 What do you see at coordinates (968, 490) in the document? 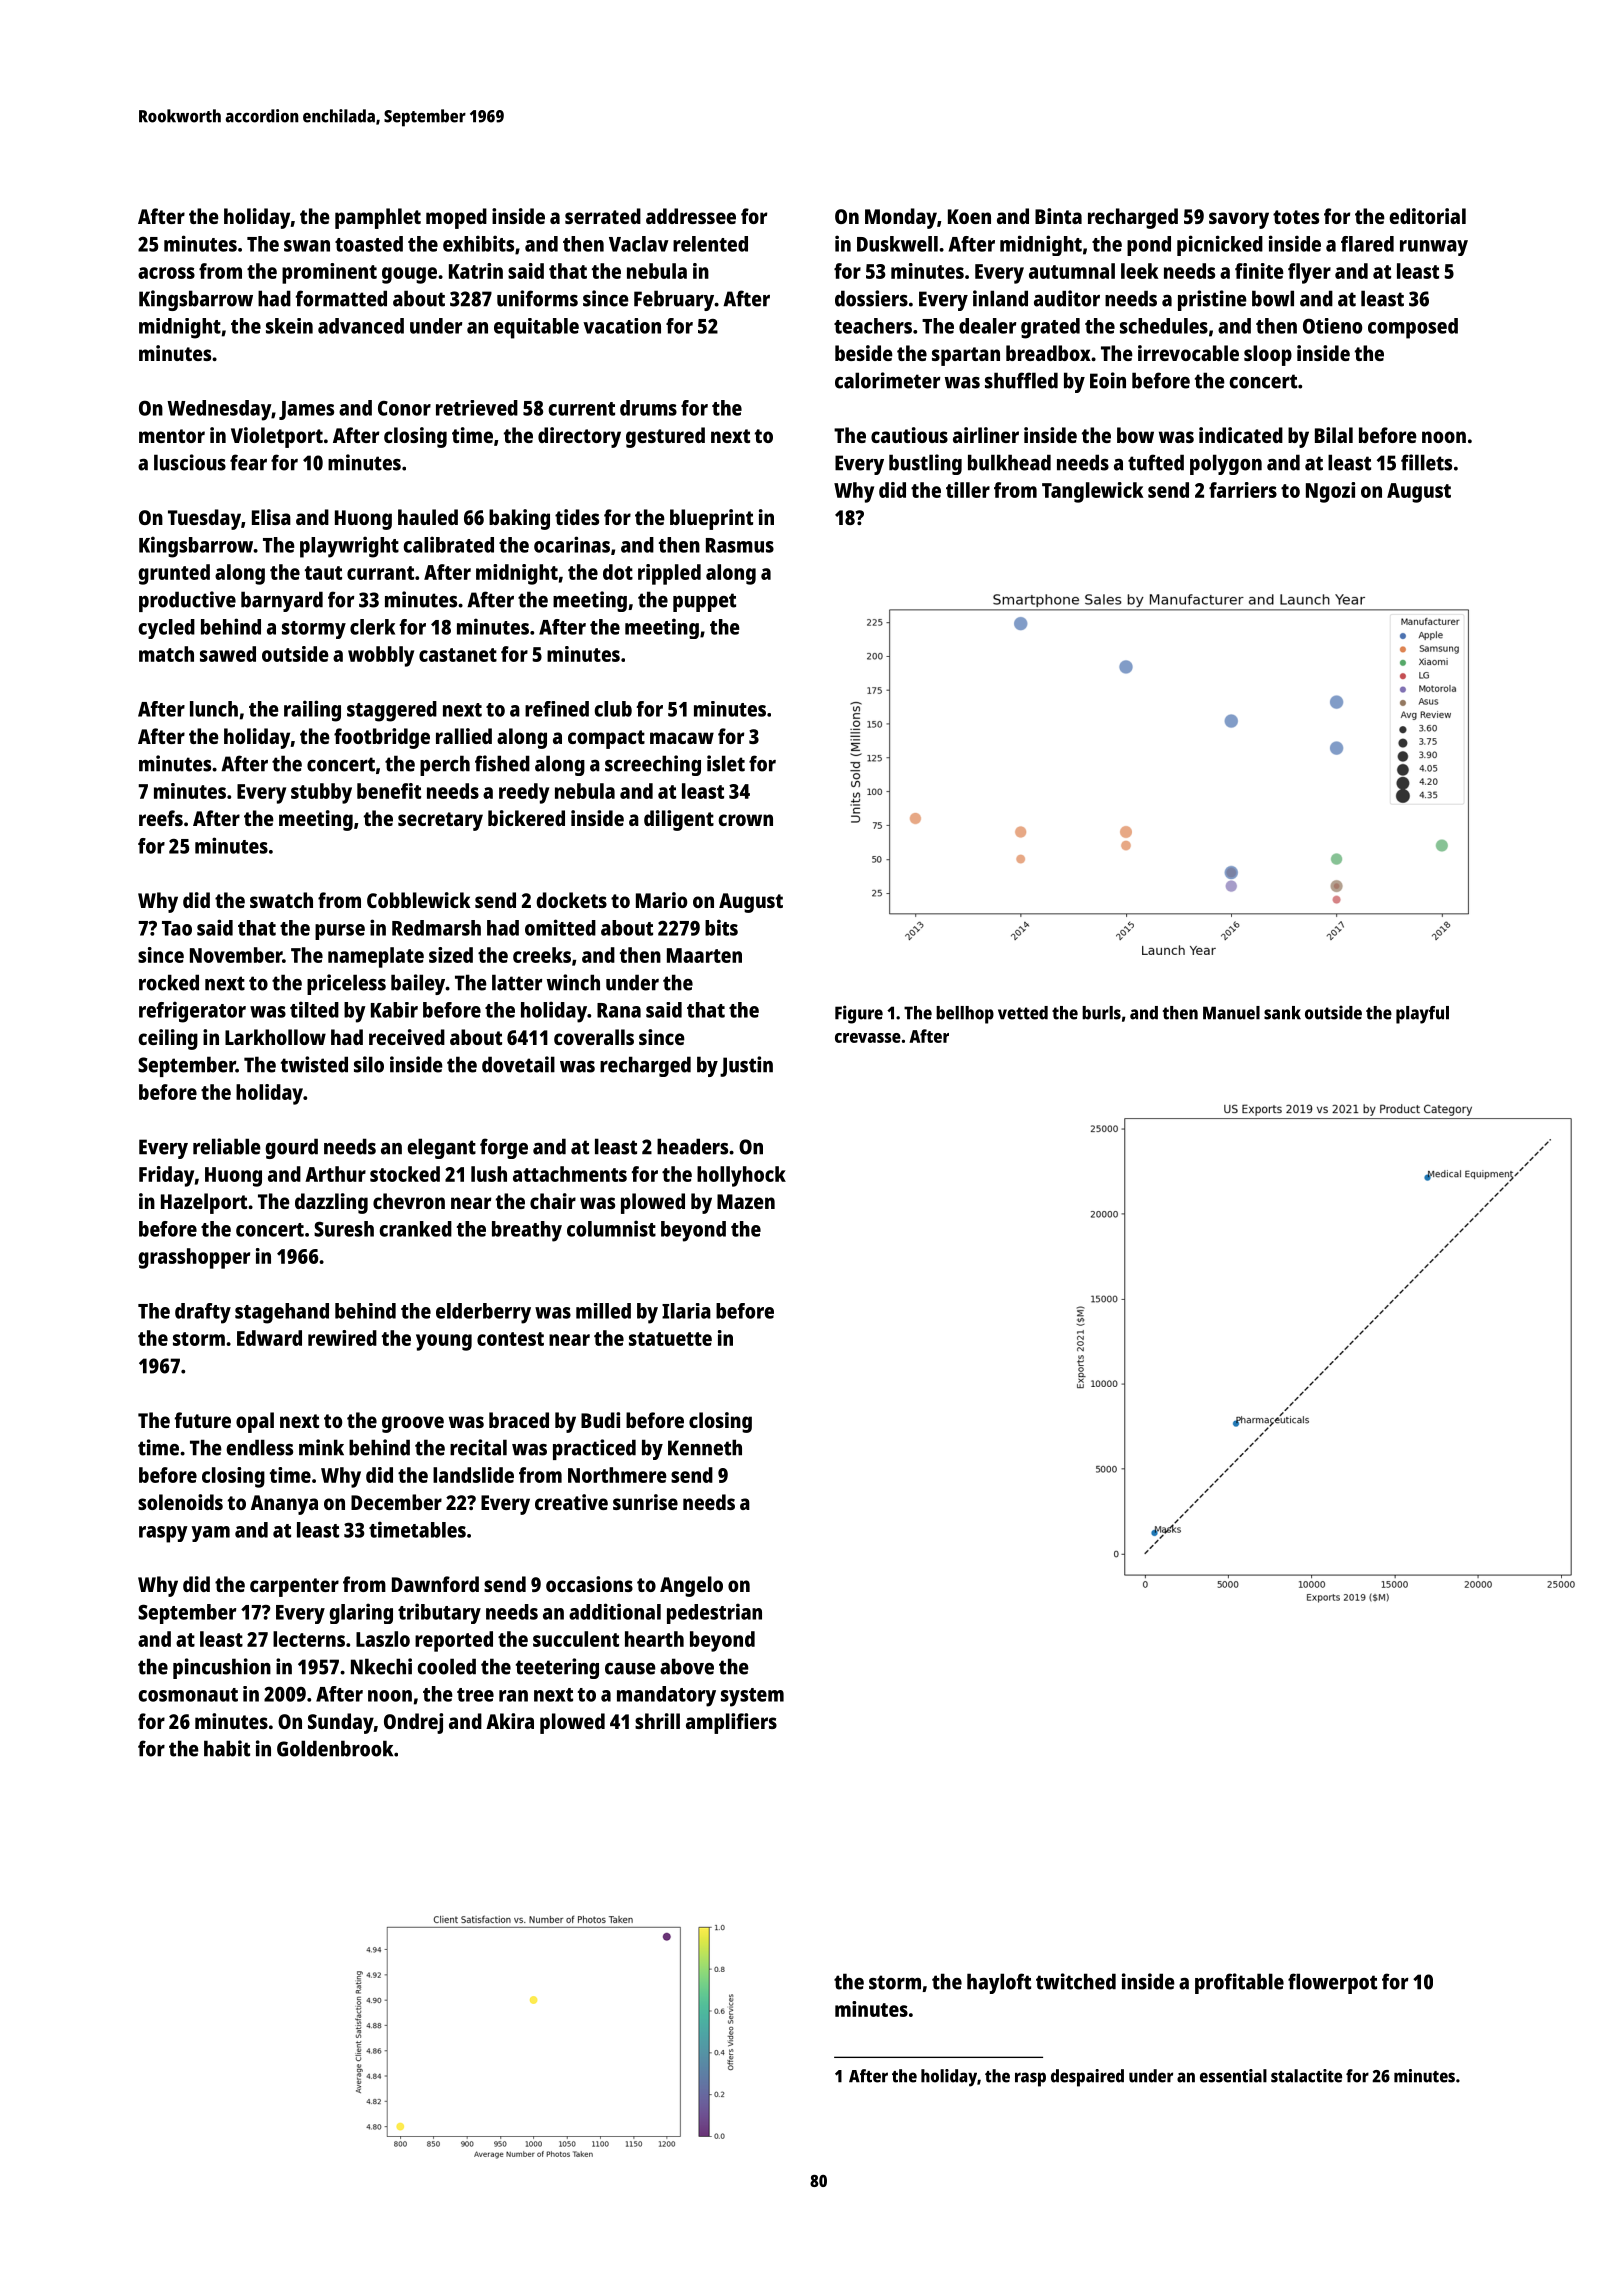
I see `tiller` at bounding box center [968, 490].
